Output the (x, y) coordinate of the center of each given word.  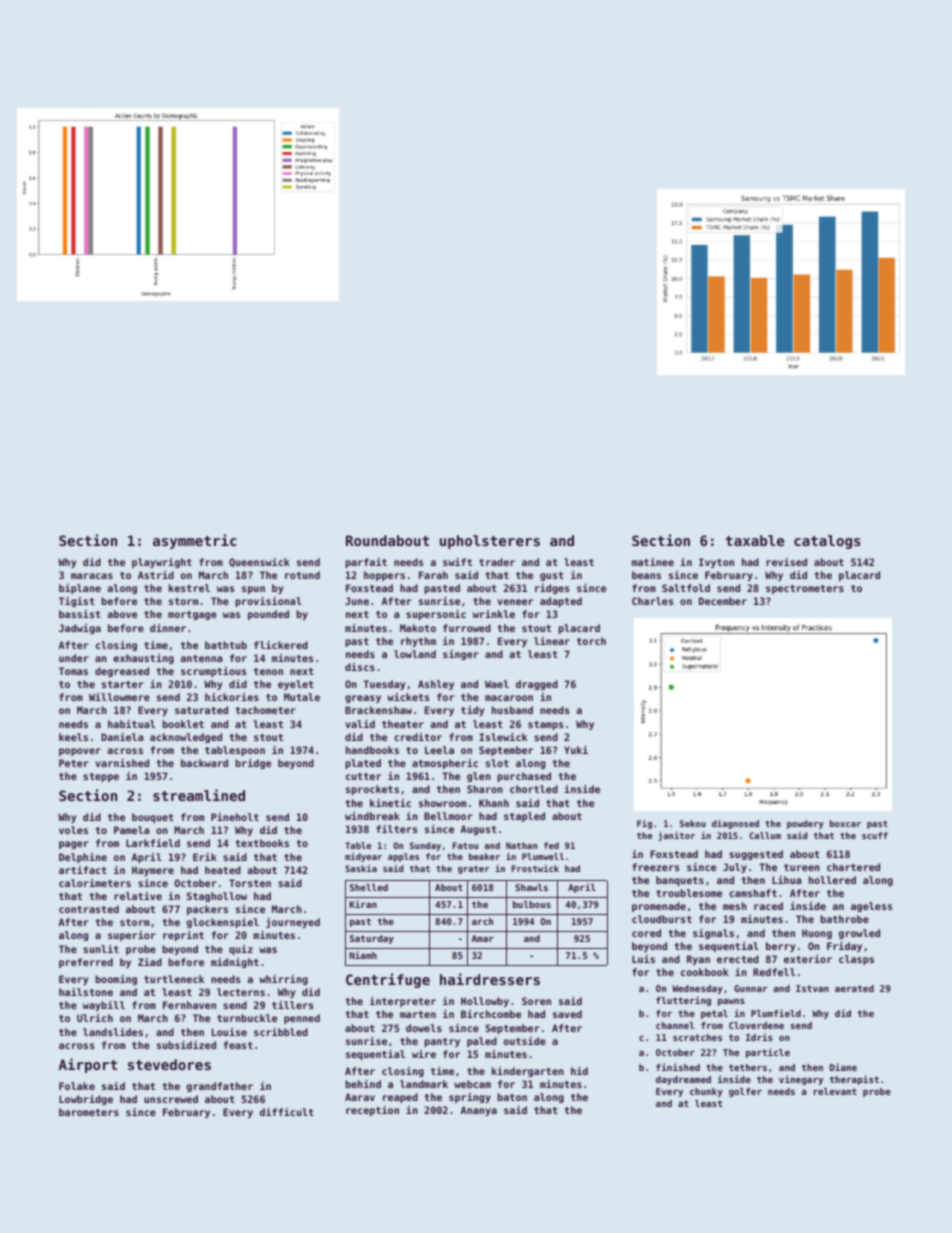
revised (786, 562)
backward (204, 763)
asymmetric (195, 541)
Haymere (153, 871)
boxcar (845, 823)
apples (403, 857)
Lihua (786, 880)
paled (482, 1042)
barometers (89, 1112)
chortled (534, 789)
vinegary (801, 1080)
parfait (366, 563)
